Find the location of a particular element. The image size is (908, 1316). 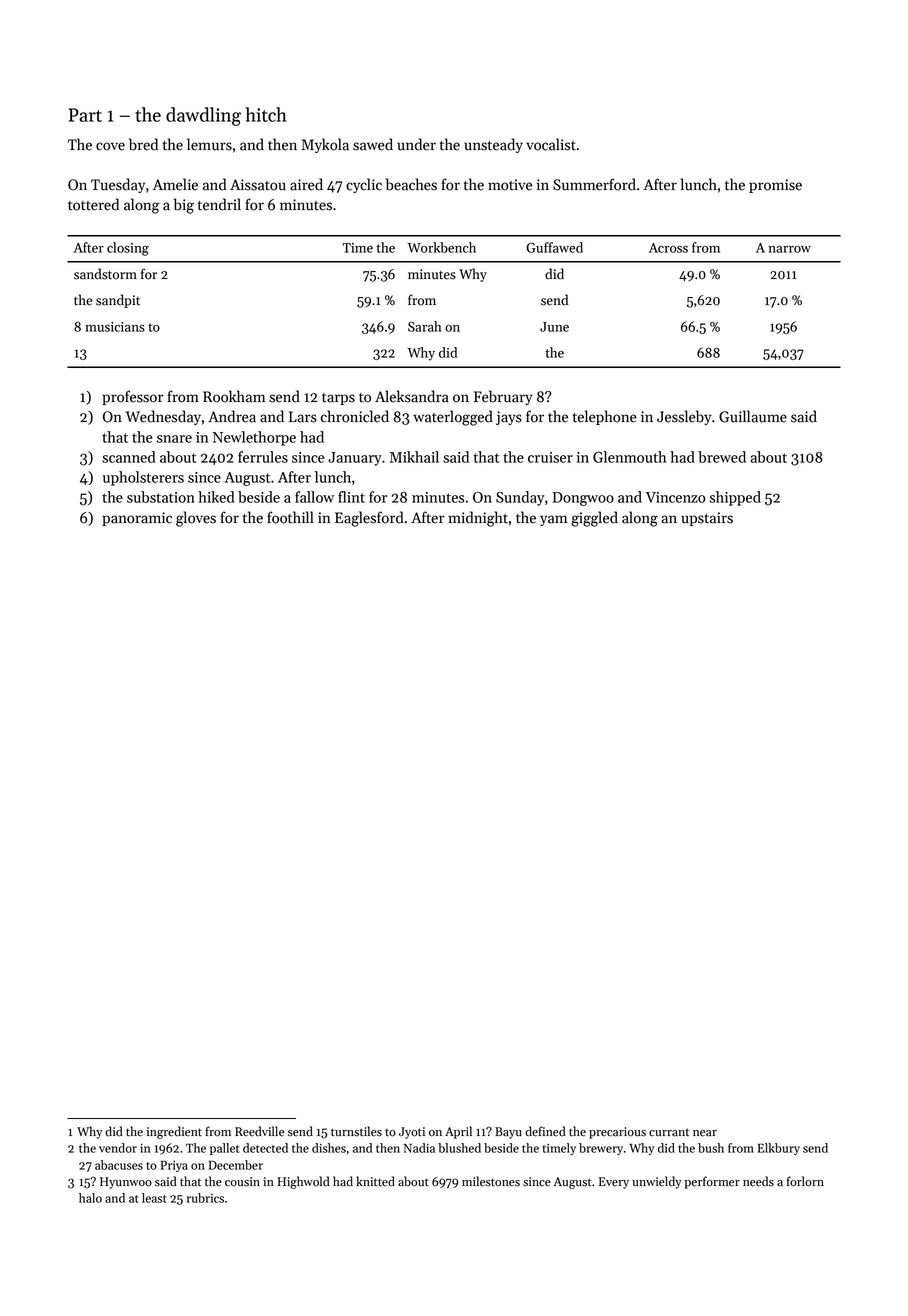

shipped is located at coordinates (735, 498).
